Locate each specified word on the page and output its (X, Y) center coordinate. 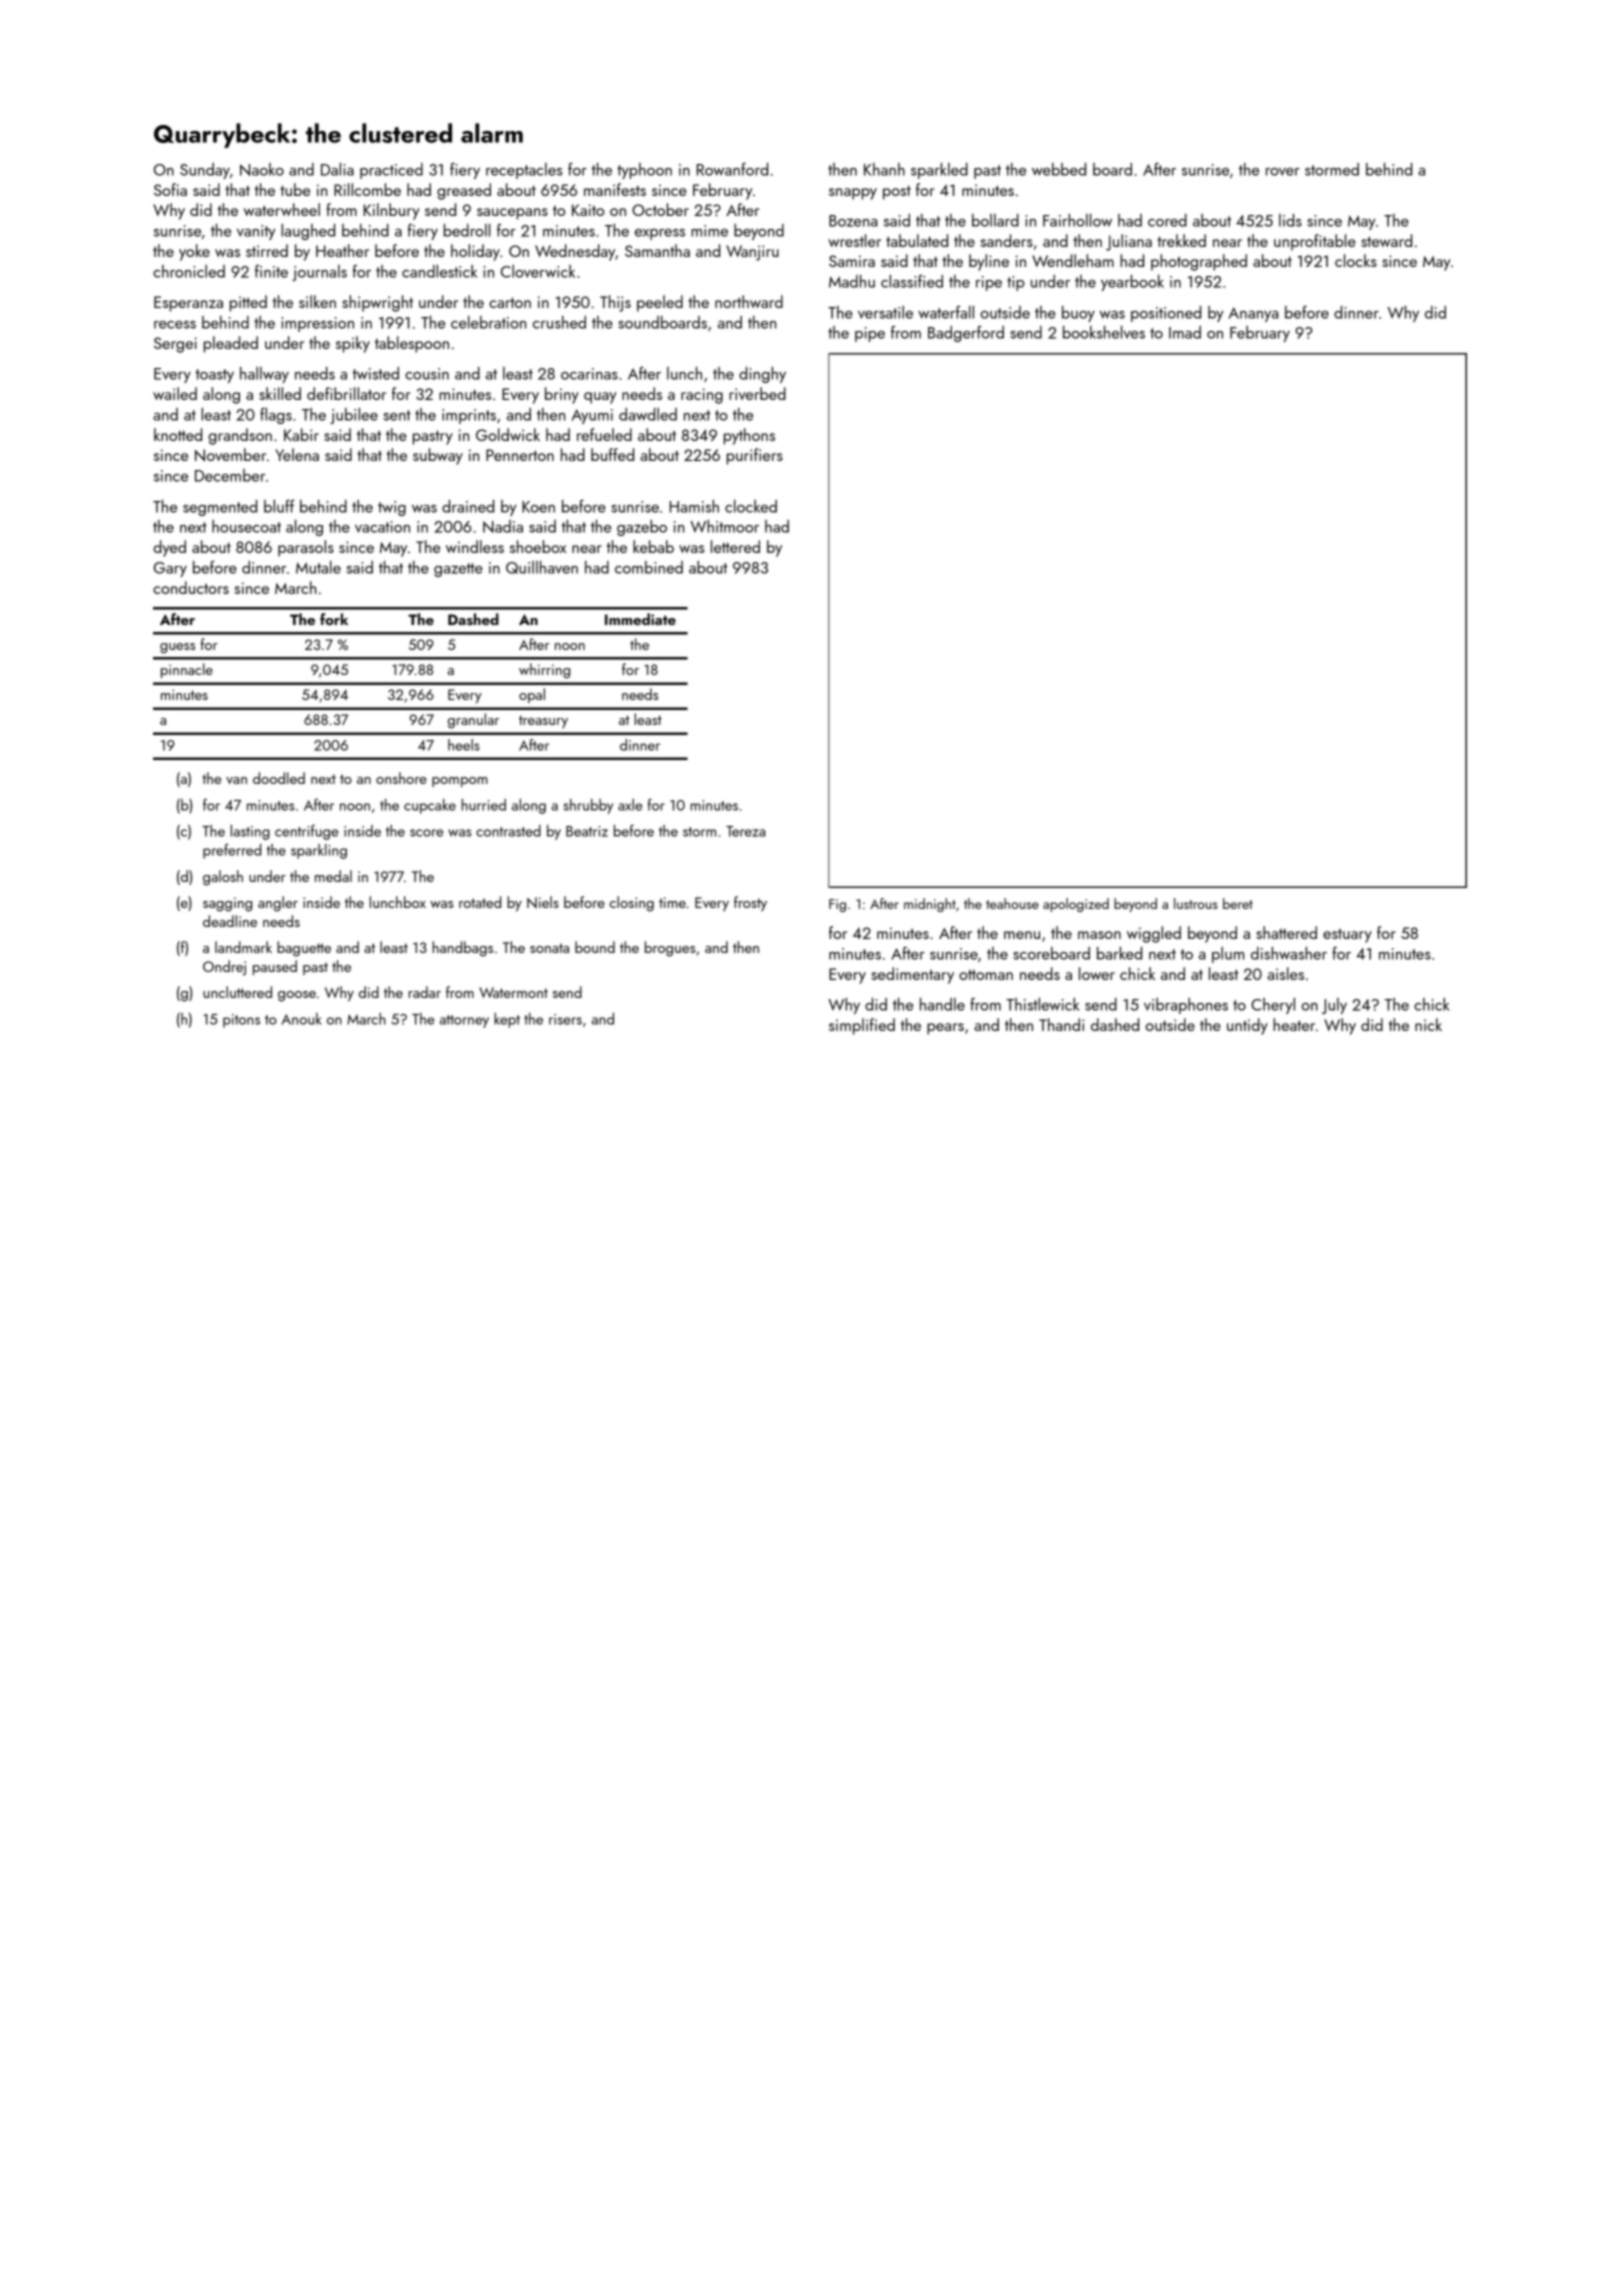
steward (1386, 240)
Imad (1185, 332)
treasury (543, 721)
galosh (223, 878)
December (230, 475)
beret (1238, 903)
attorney (464, 1021)
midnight (930, 905)
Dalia (337, 169)
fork (334, 619)
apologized (1076, 905)
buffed (612, 454)
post (897, 192)
